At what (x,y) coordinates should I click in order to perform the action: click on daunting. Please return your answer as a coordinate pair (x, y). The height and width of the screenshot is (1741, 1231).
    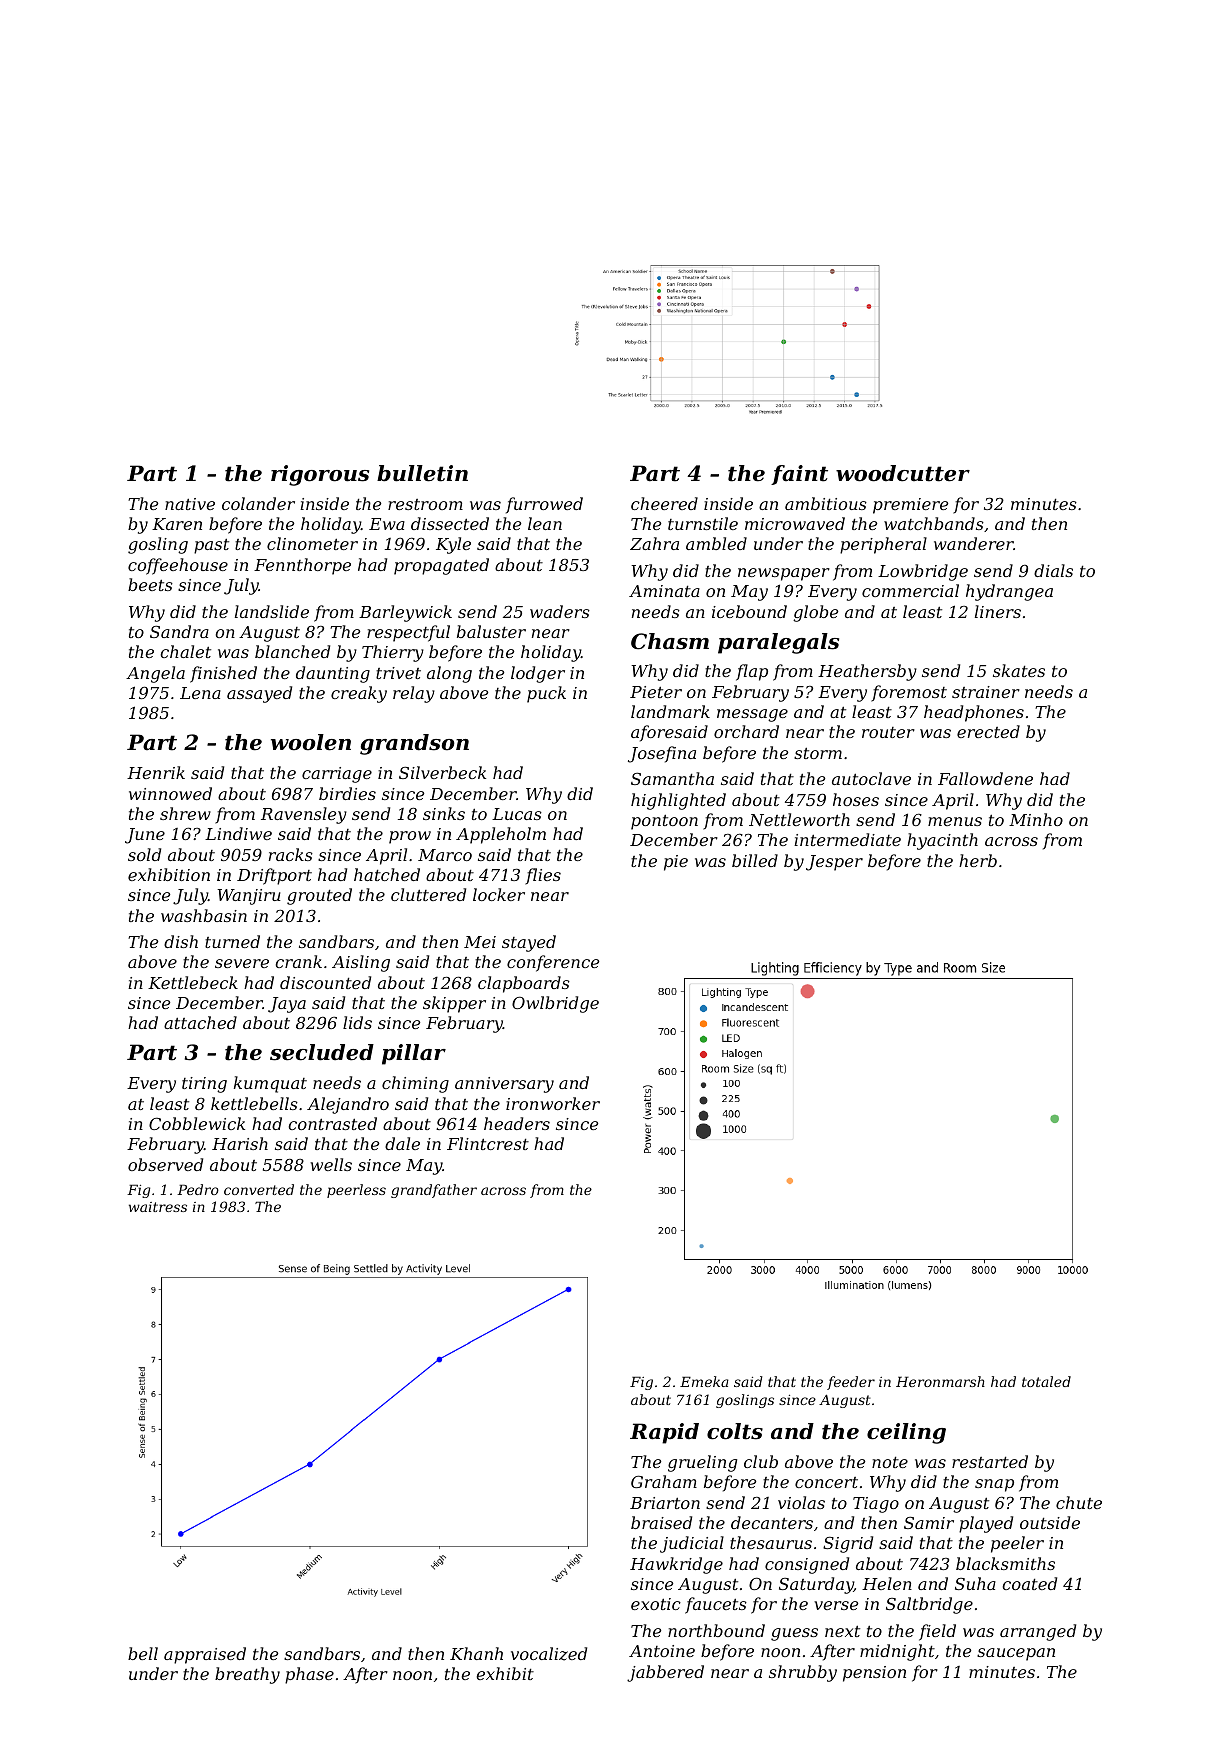
    Looking at the image, I should click on (333, 674).
